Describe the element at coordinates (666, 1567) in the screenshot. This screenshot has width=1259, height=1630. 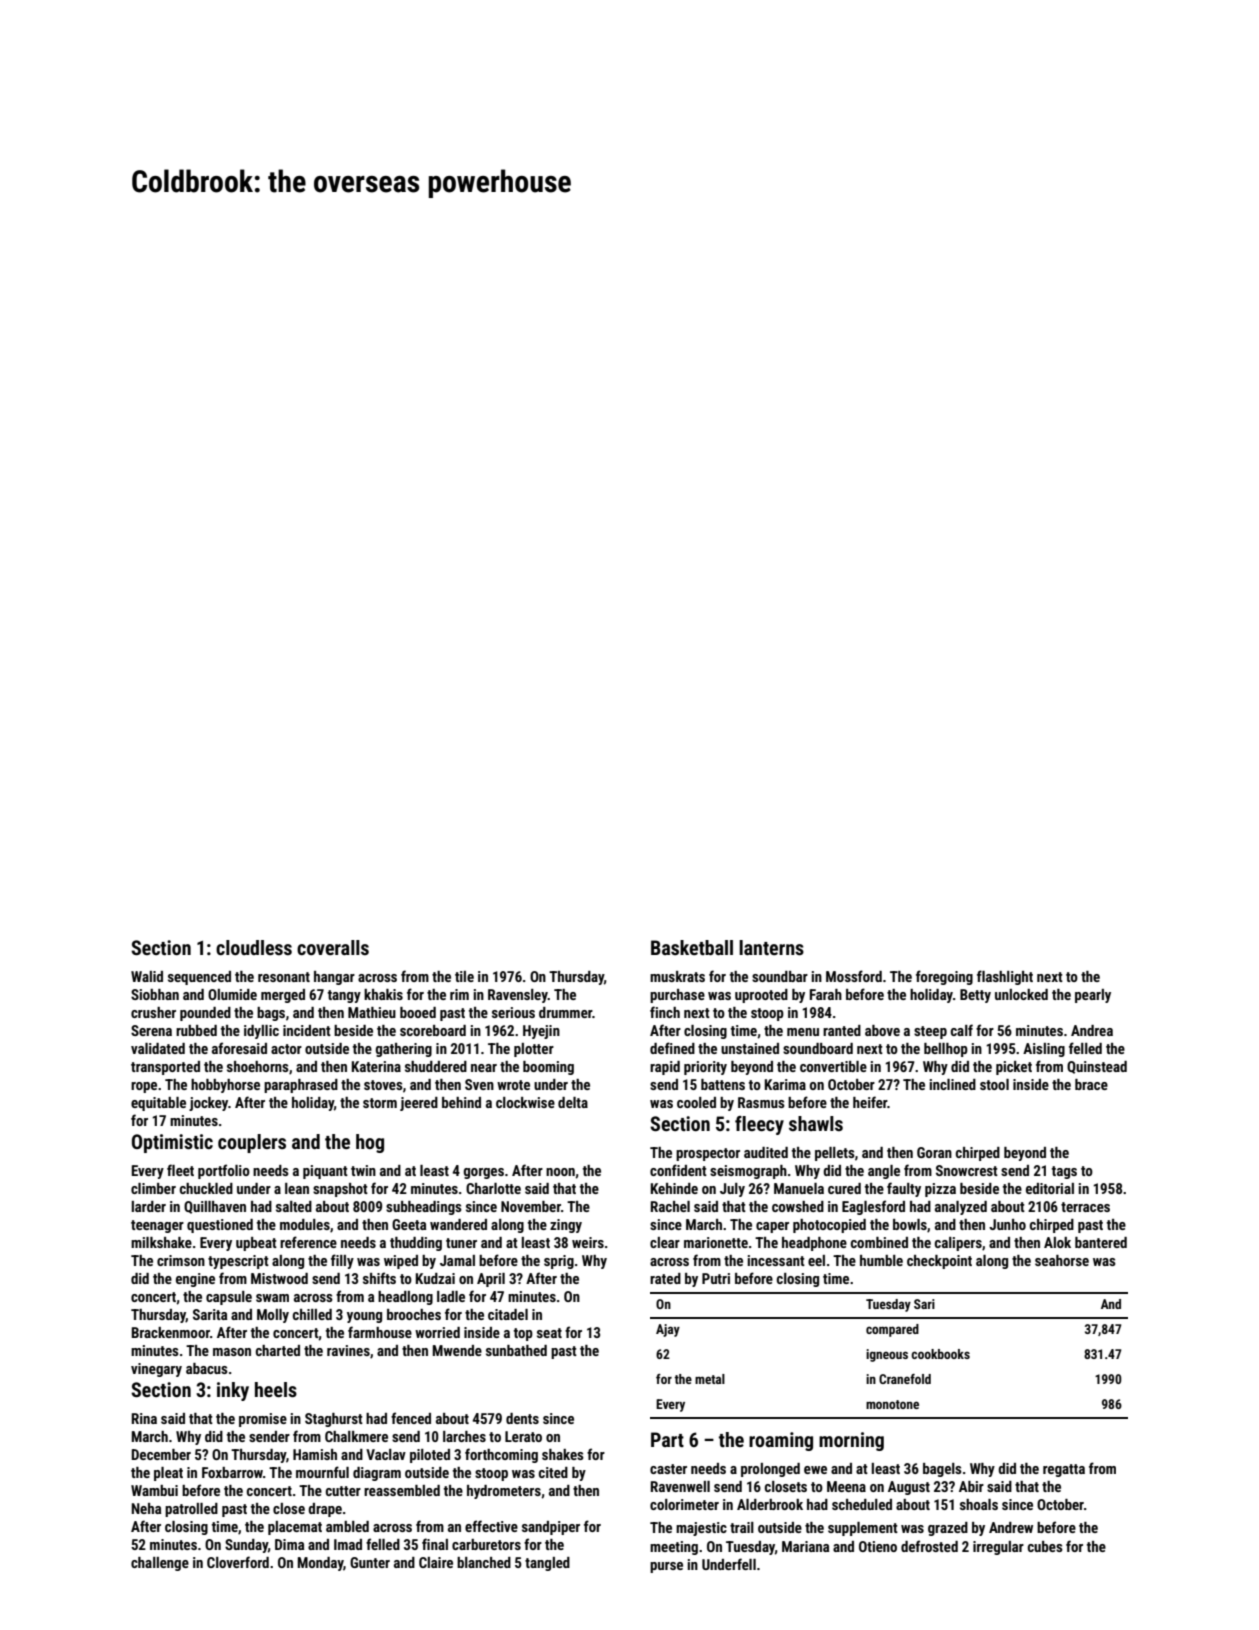
I see `purse` at that location.
